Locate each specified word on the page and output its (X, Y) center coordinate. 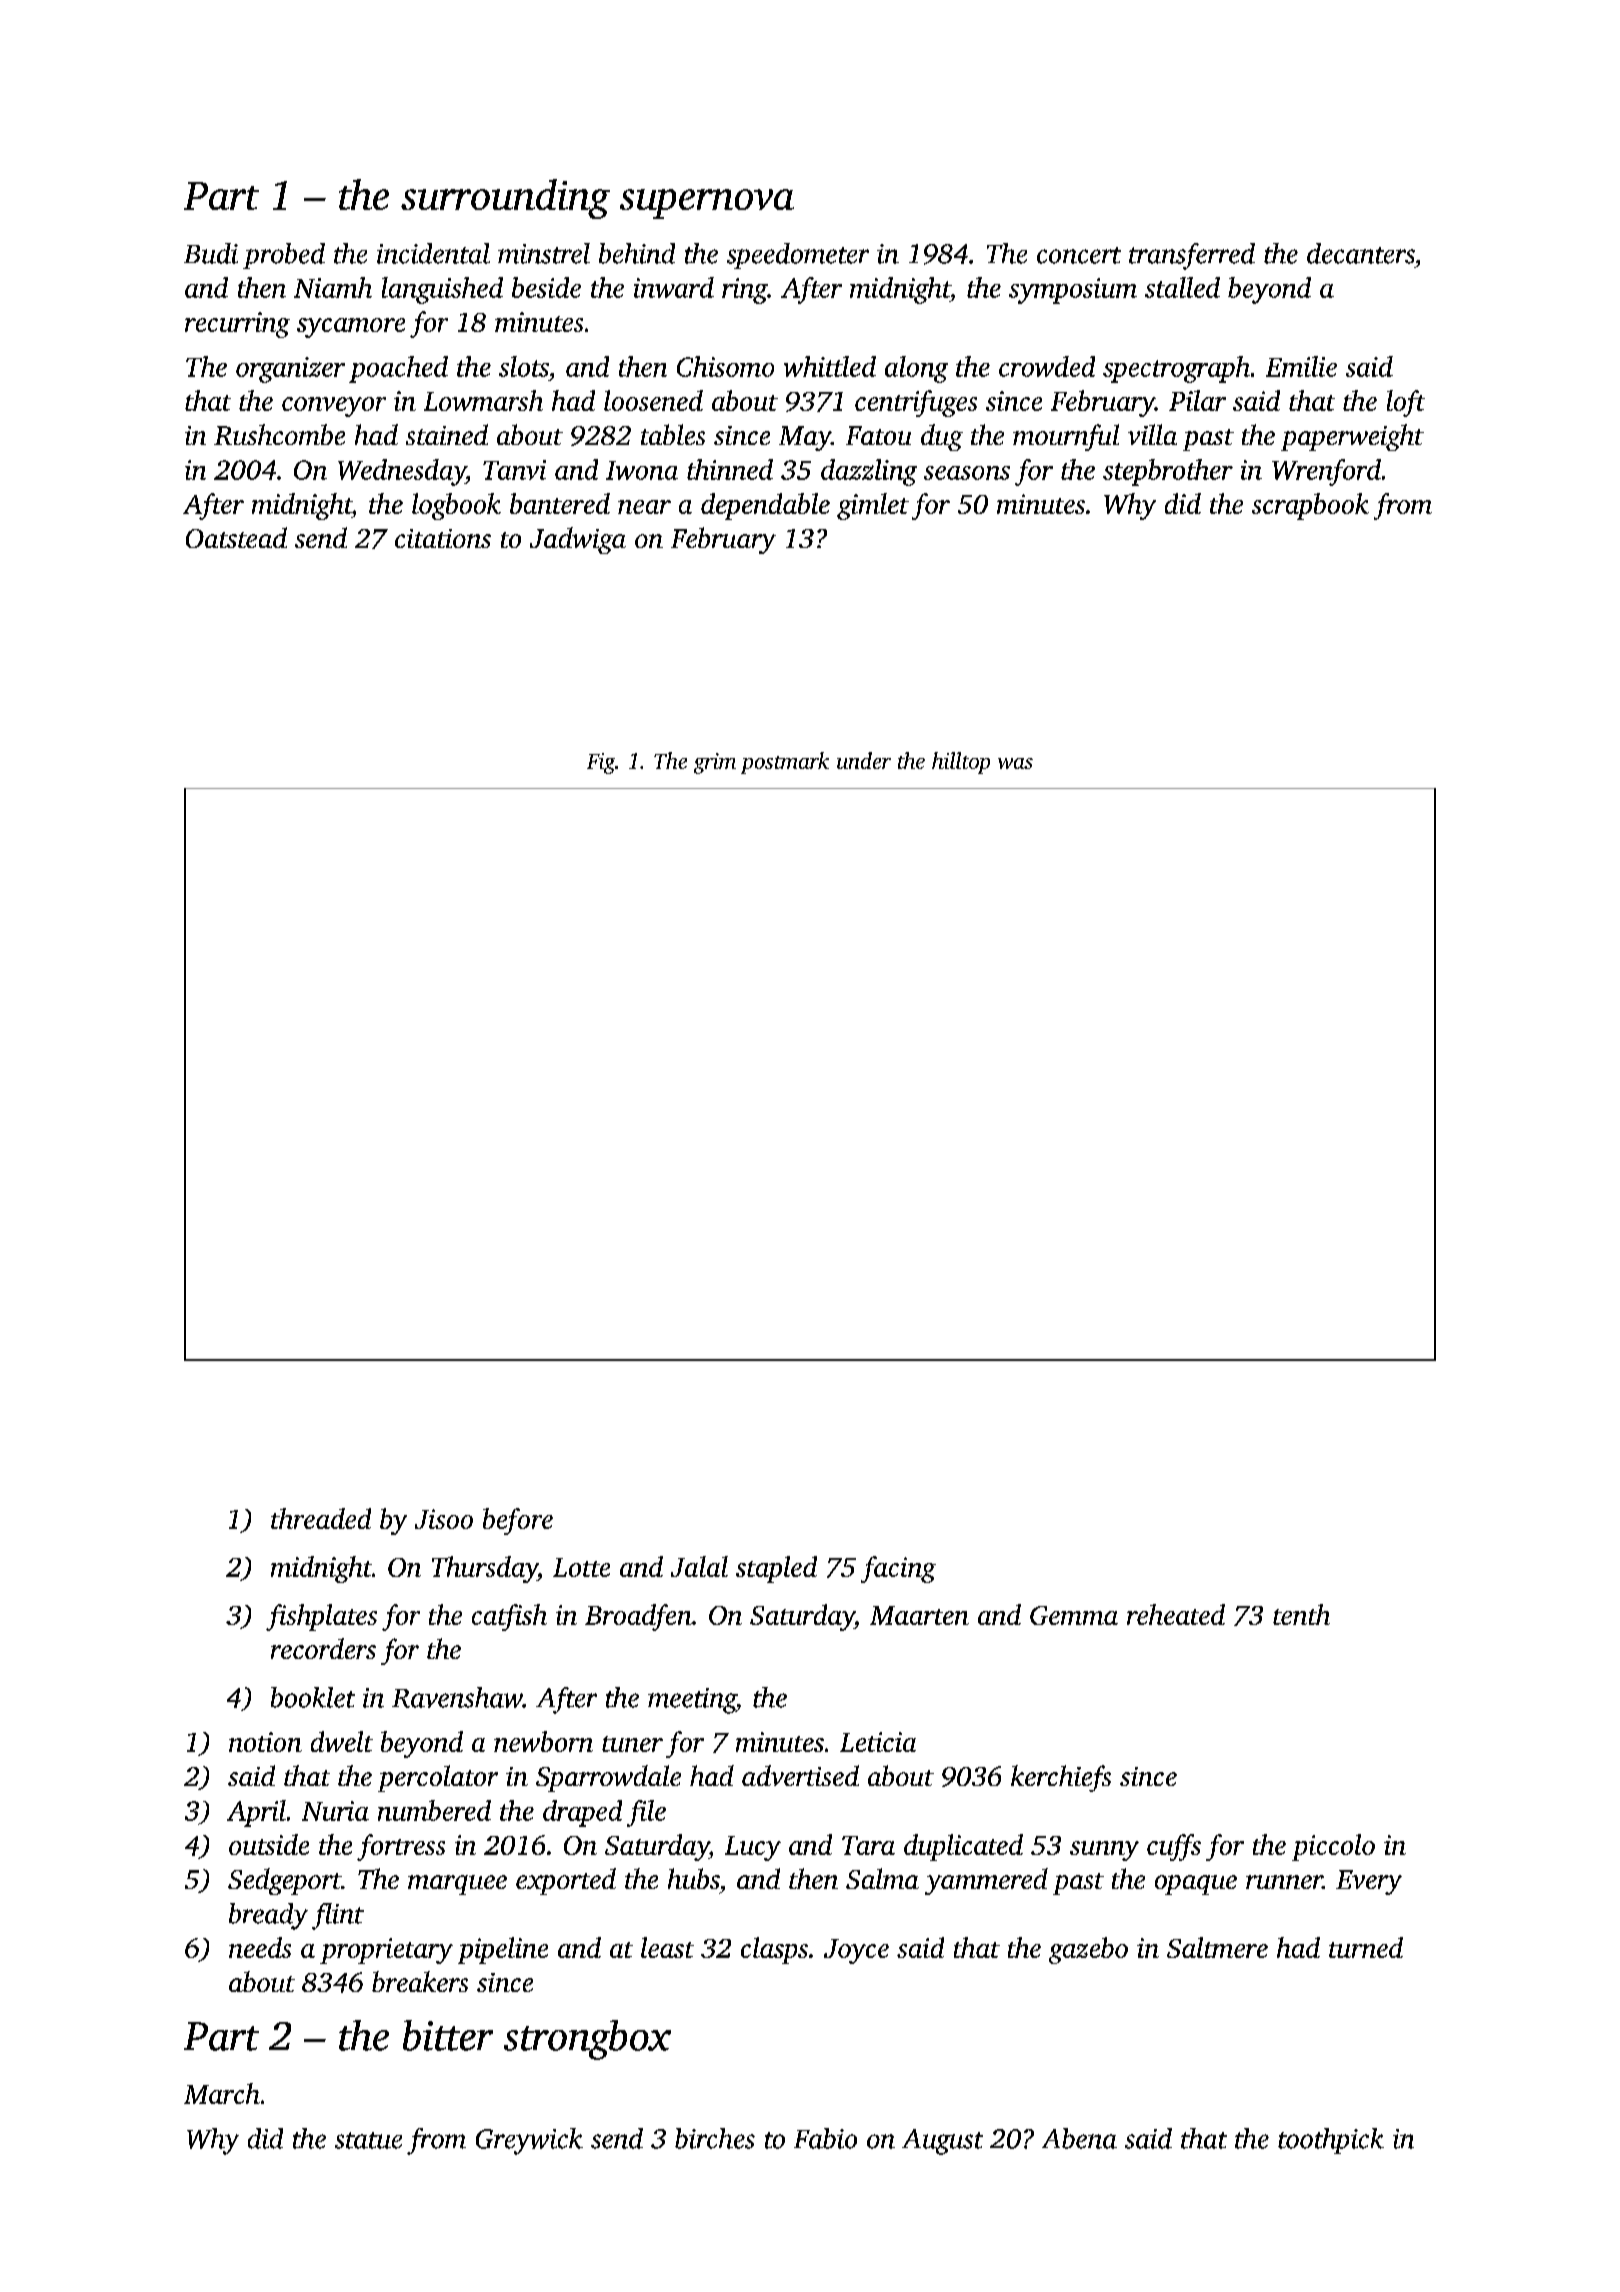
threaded (321, 1518)
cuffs (1174, 1847)
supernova (707, 204)
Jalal (699, 1566)
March (222, 2093)
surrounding (505, 199)
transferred (1192, 256)
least (667, 1947)
